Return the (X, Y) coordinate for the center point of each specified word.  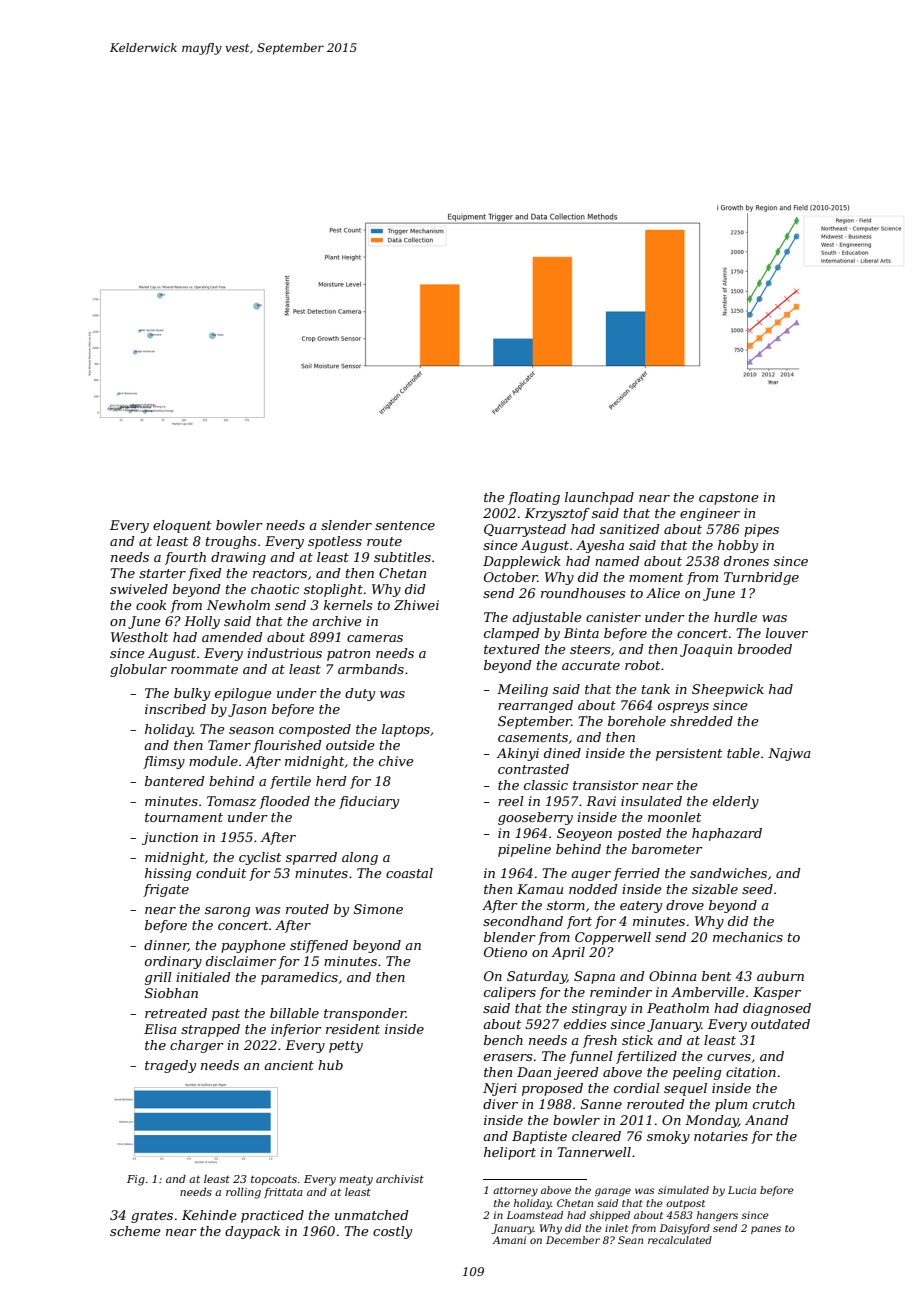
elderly (736, 802)
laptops (406, 730)
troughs (231, 542)
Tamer (229, 745)
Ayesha (600, 546)
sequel (685, 1089)
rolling (243, 1193)
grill (158, 978)
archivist (400, 1178)
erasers (508, 1057)
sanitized (630, 529)
